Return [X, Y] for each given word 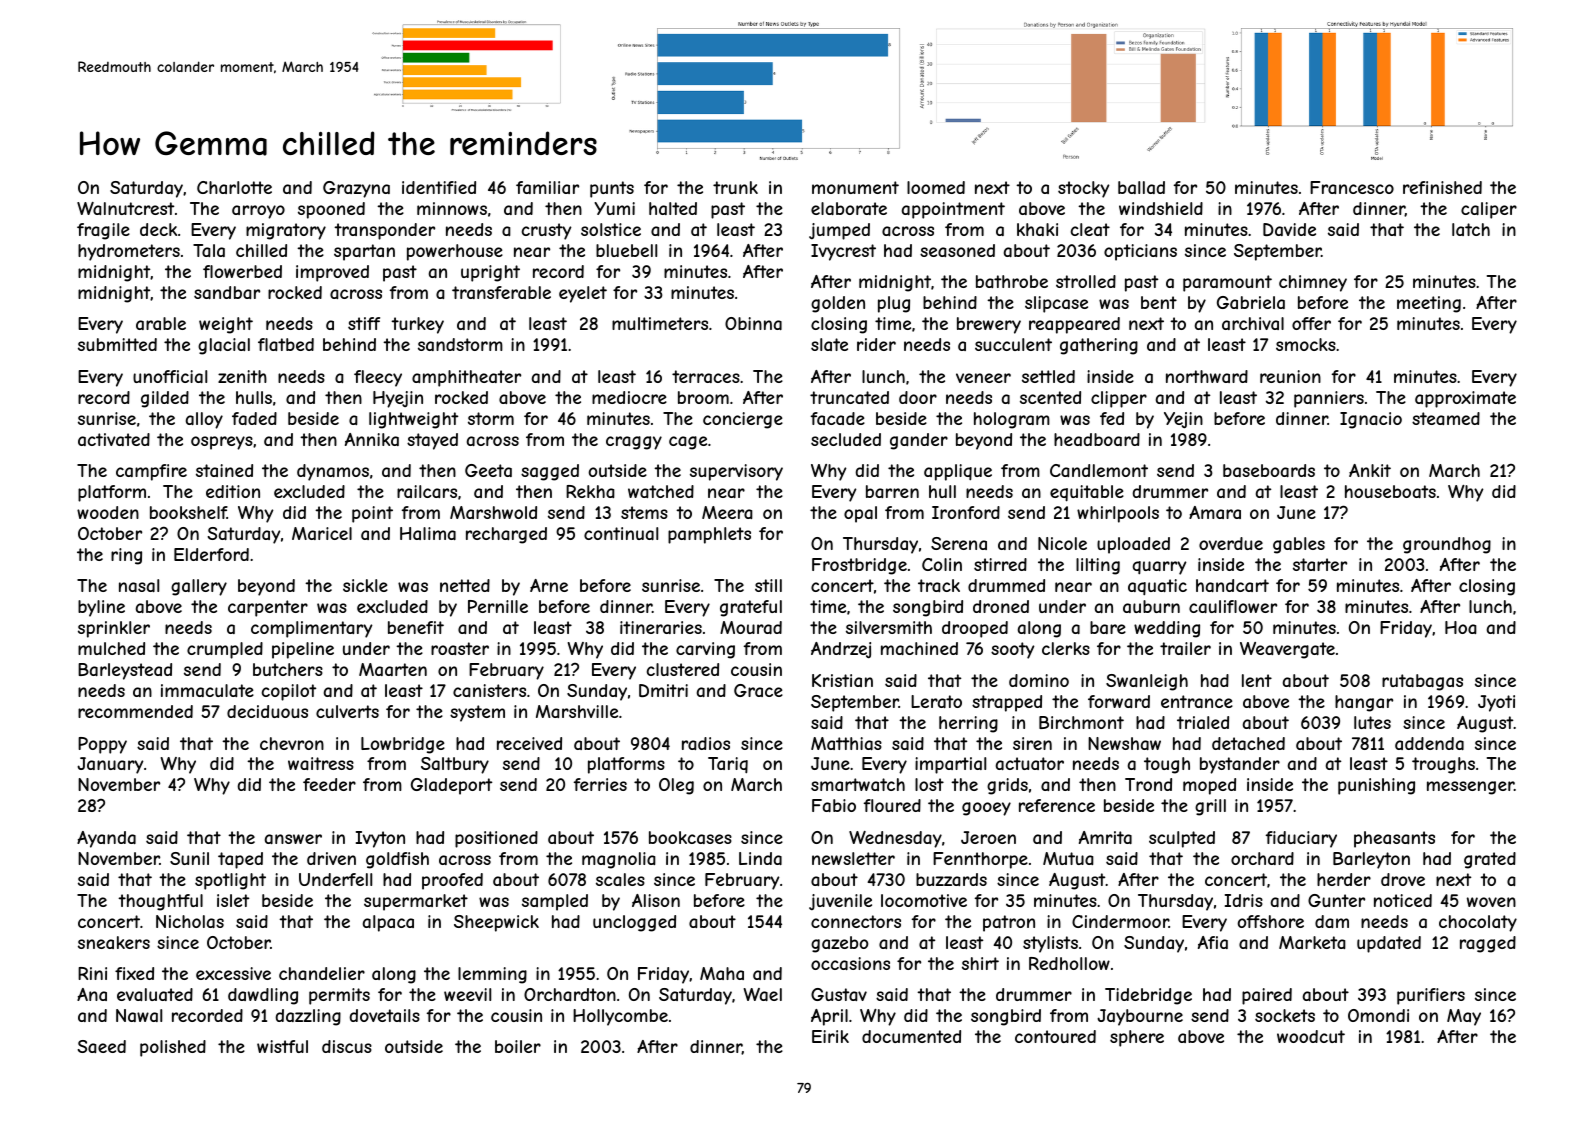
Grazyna [356, 189]
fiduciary [1301, 839]
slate [829, 344]
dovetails [385, 1015]
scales [620, 879]
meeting [1429, 304]
